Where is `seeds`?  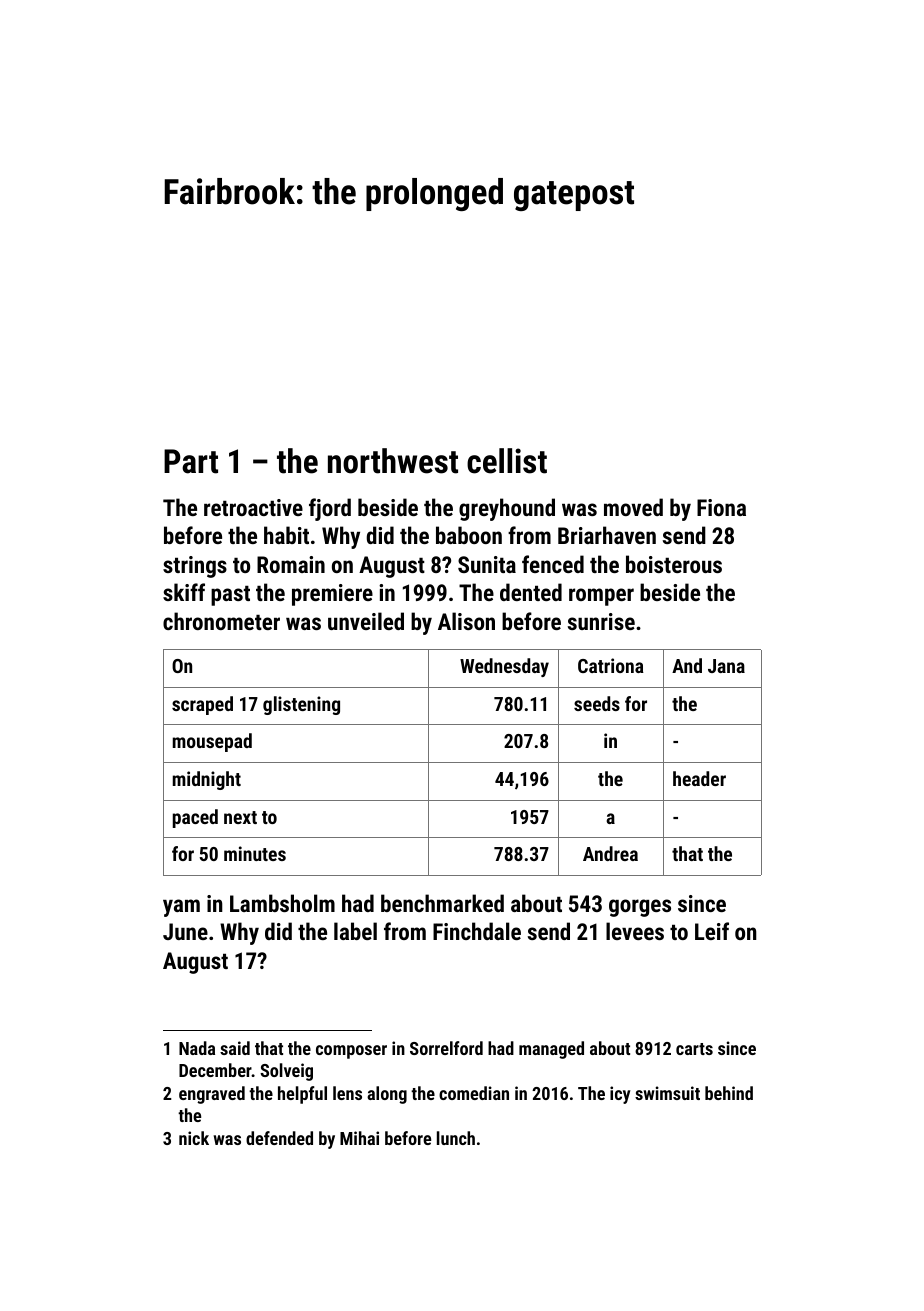
seeds is located at coordinates (597, 703).
